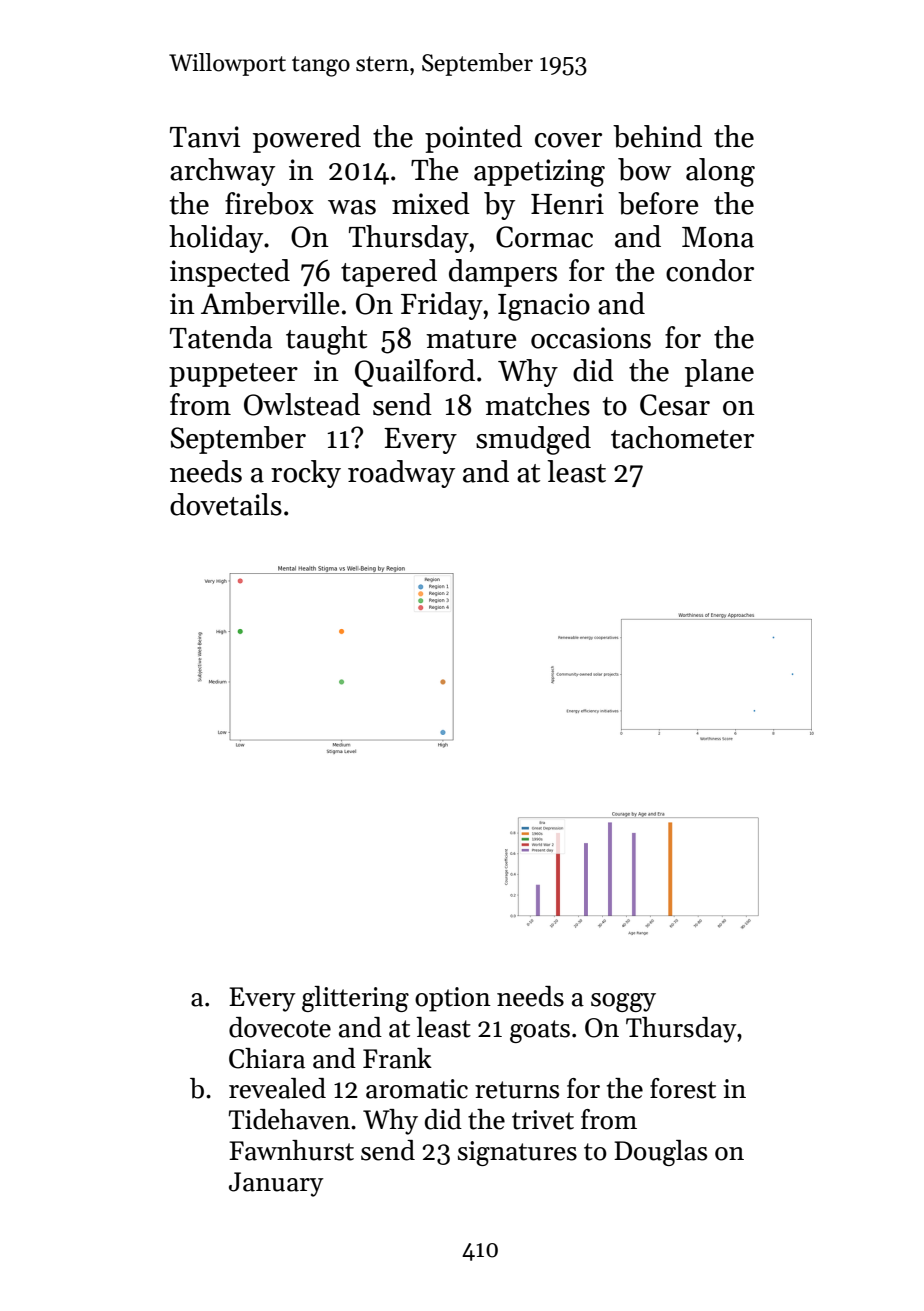 The width and height of the screenshot is (924, 1311). What do you see at coordinates (660, 1153) in the screenshot?
I see `Douglas` at bounding box center [660, 1153].
